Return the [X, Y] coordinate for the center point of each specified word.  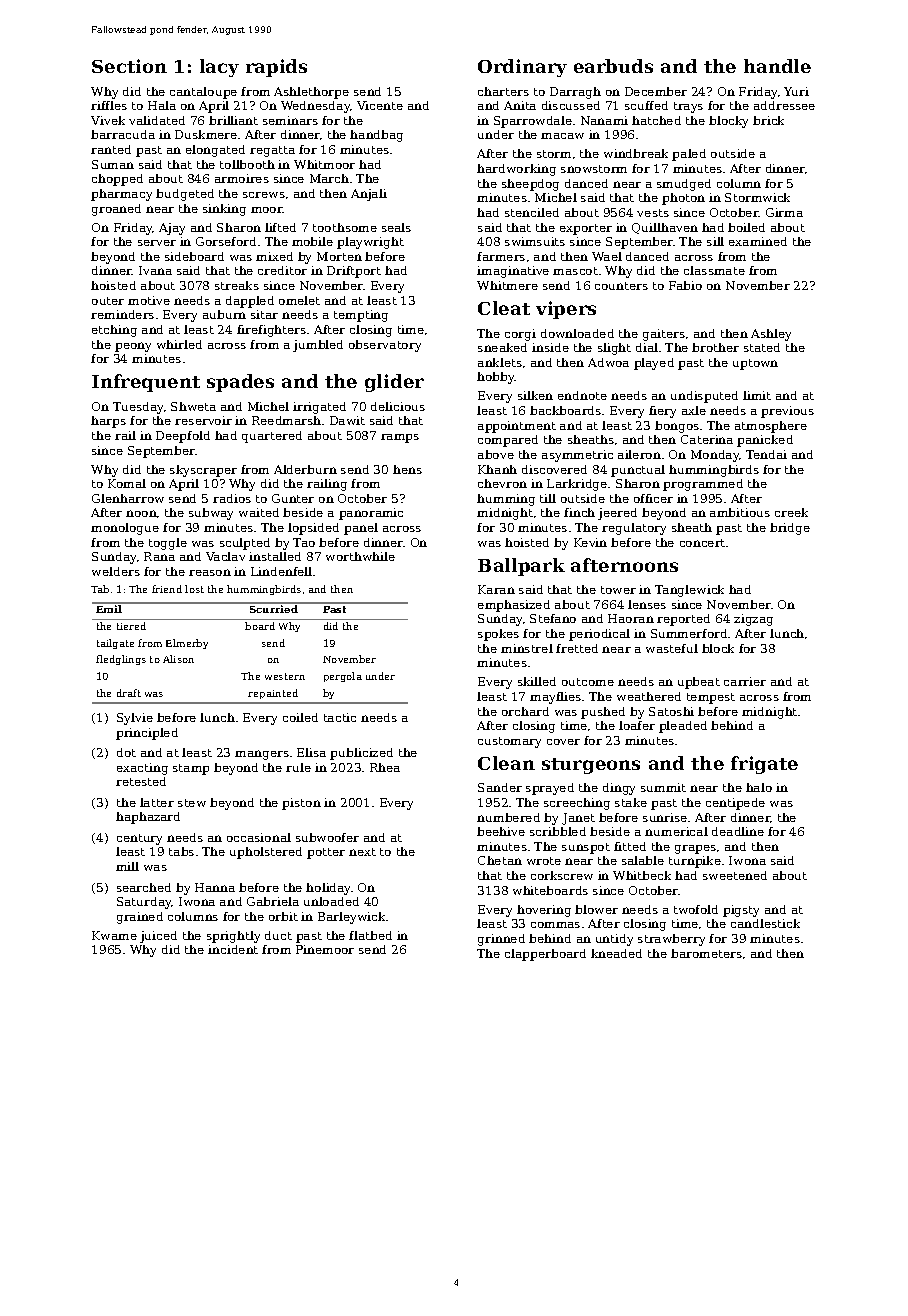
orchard [525, 711]
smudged [684, 185]
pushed [603, 713]
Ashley [771, 335]
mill [127, 866]
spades [240, 383]
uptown [755, 364]
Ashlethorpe [311, 93]
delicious [398, 406]
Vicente [380, 105]
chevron [502, 483]
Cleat [504, 308]
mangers [262, 755]
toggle [168, 544]
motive [149, 300]
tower [618, 590]
